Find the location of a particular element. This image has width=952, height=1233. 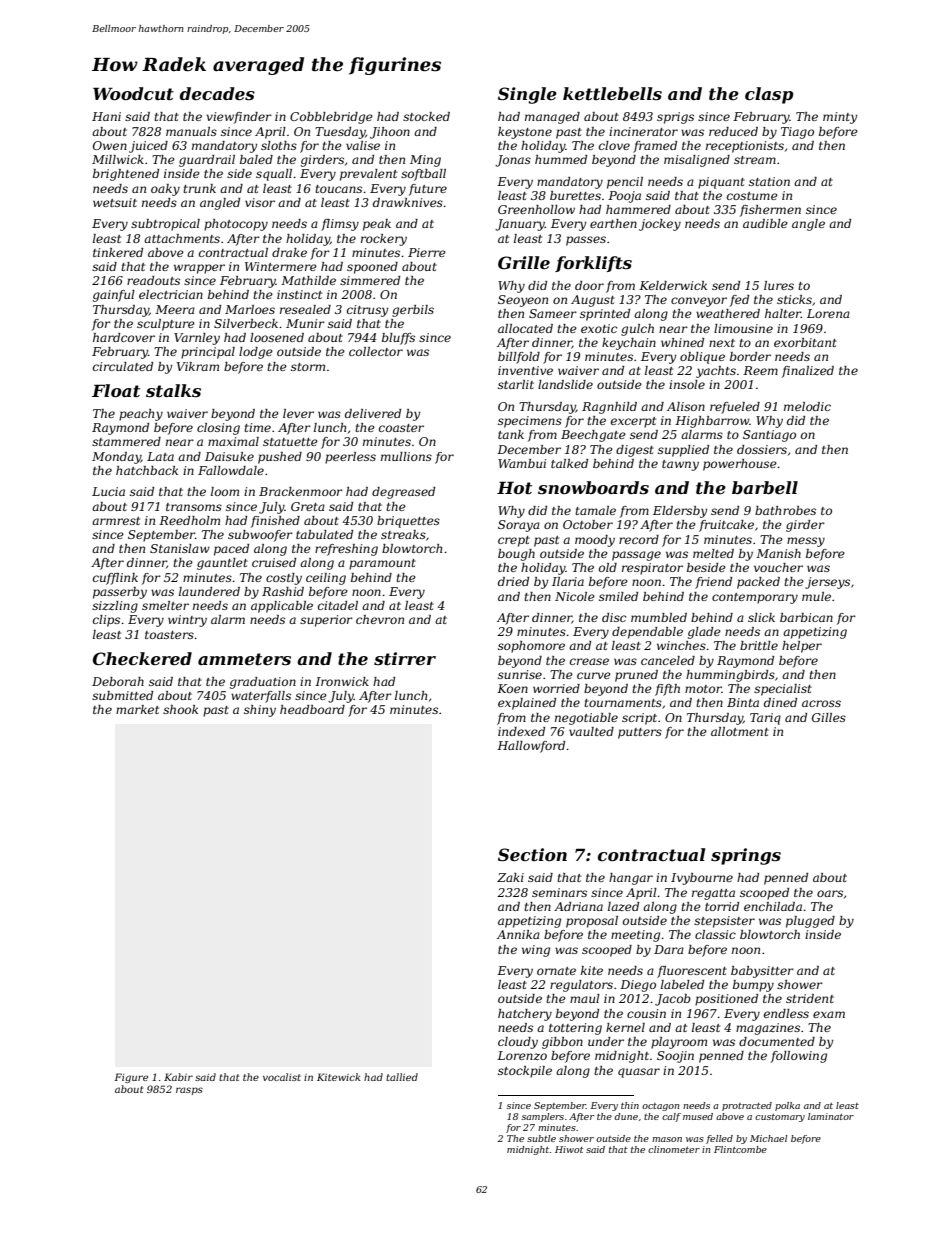

Woodcut is located at coordinates (133, 93).
